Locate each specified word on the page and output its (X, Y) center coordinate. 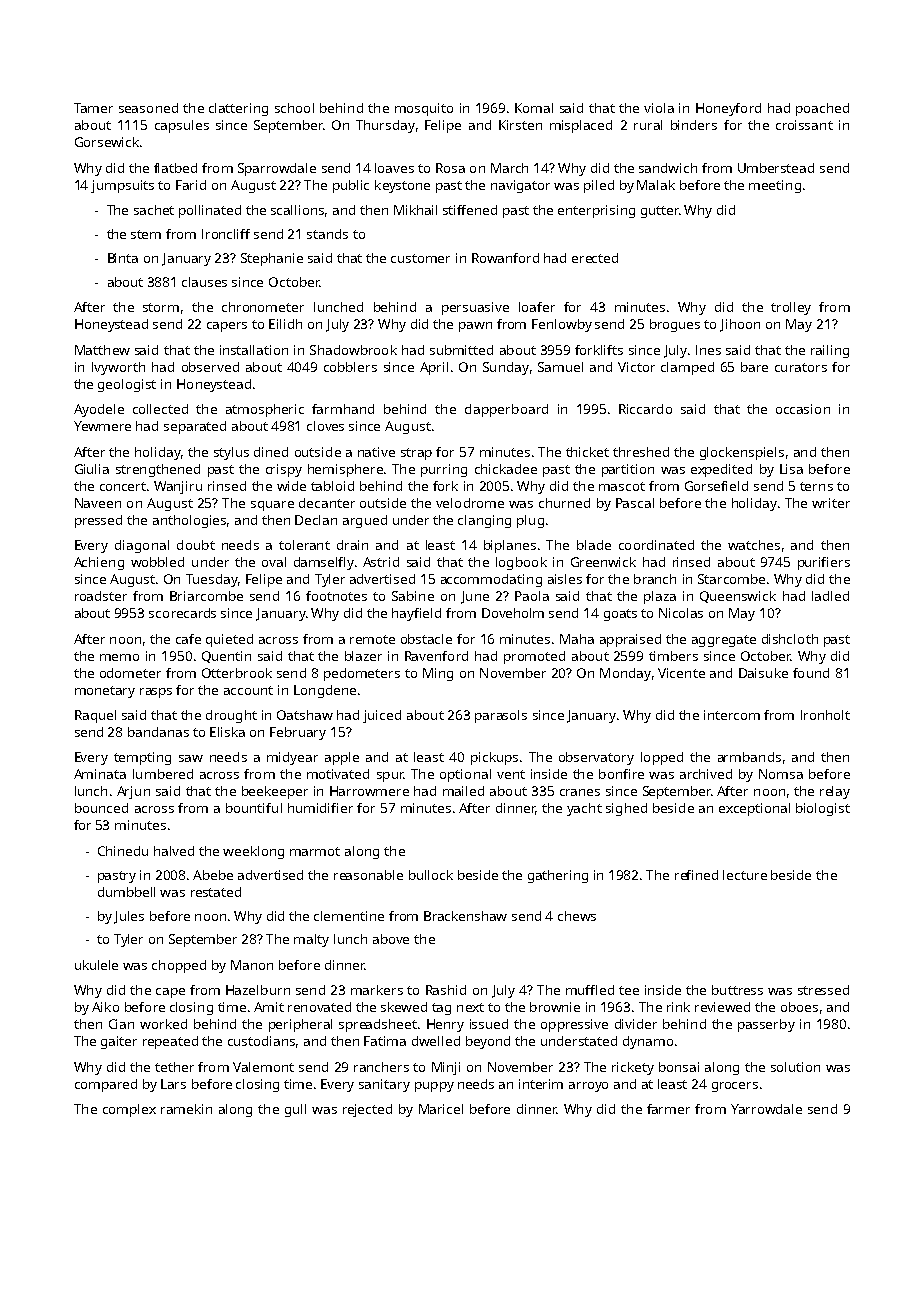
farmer (668, 1109)
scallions (297, 210)
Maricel (441, 1109)
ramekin (186, 1109)
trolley (791, 308)
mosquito (424, 109)
